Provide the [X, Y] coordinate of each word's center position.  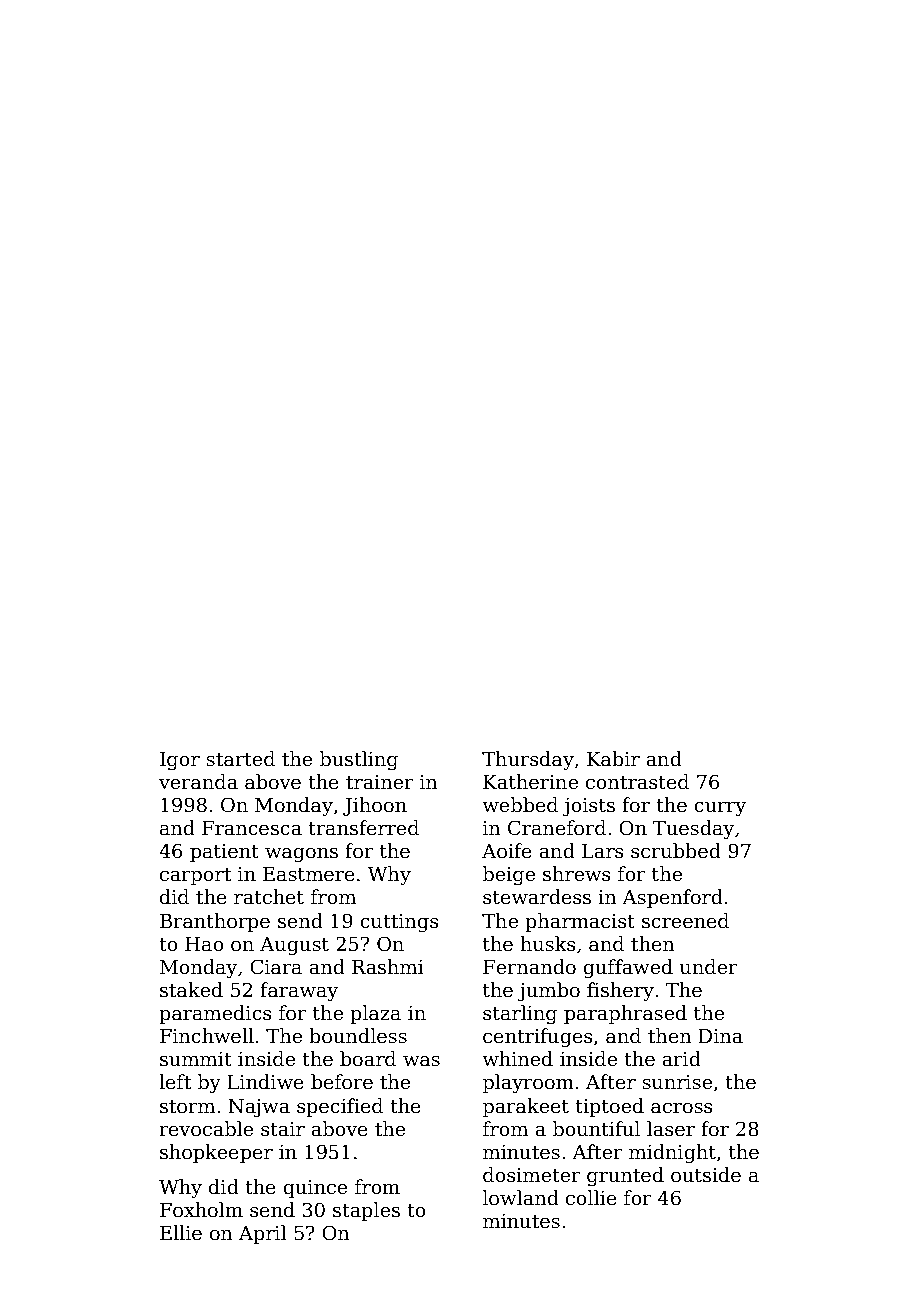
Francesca [252, 828]
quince [315, 1189]
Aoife [507, 851]
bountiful [596, 1129]
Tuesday [693, 829]
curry [720, 809]
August [294, 946]
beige [509, 875]
